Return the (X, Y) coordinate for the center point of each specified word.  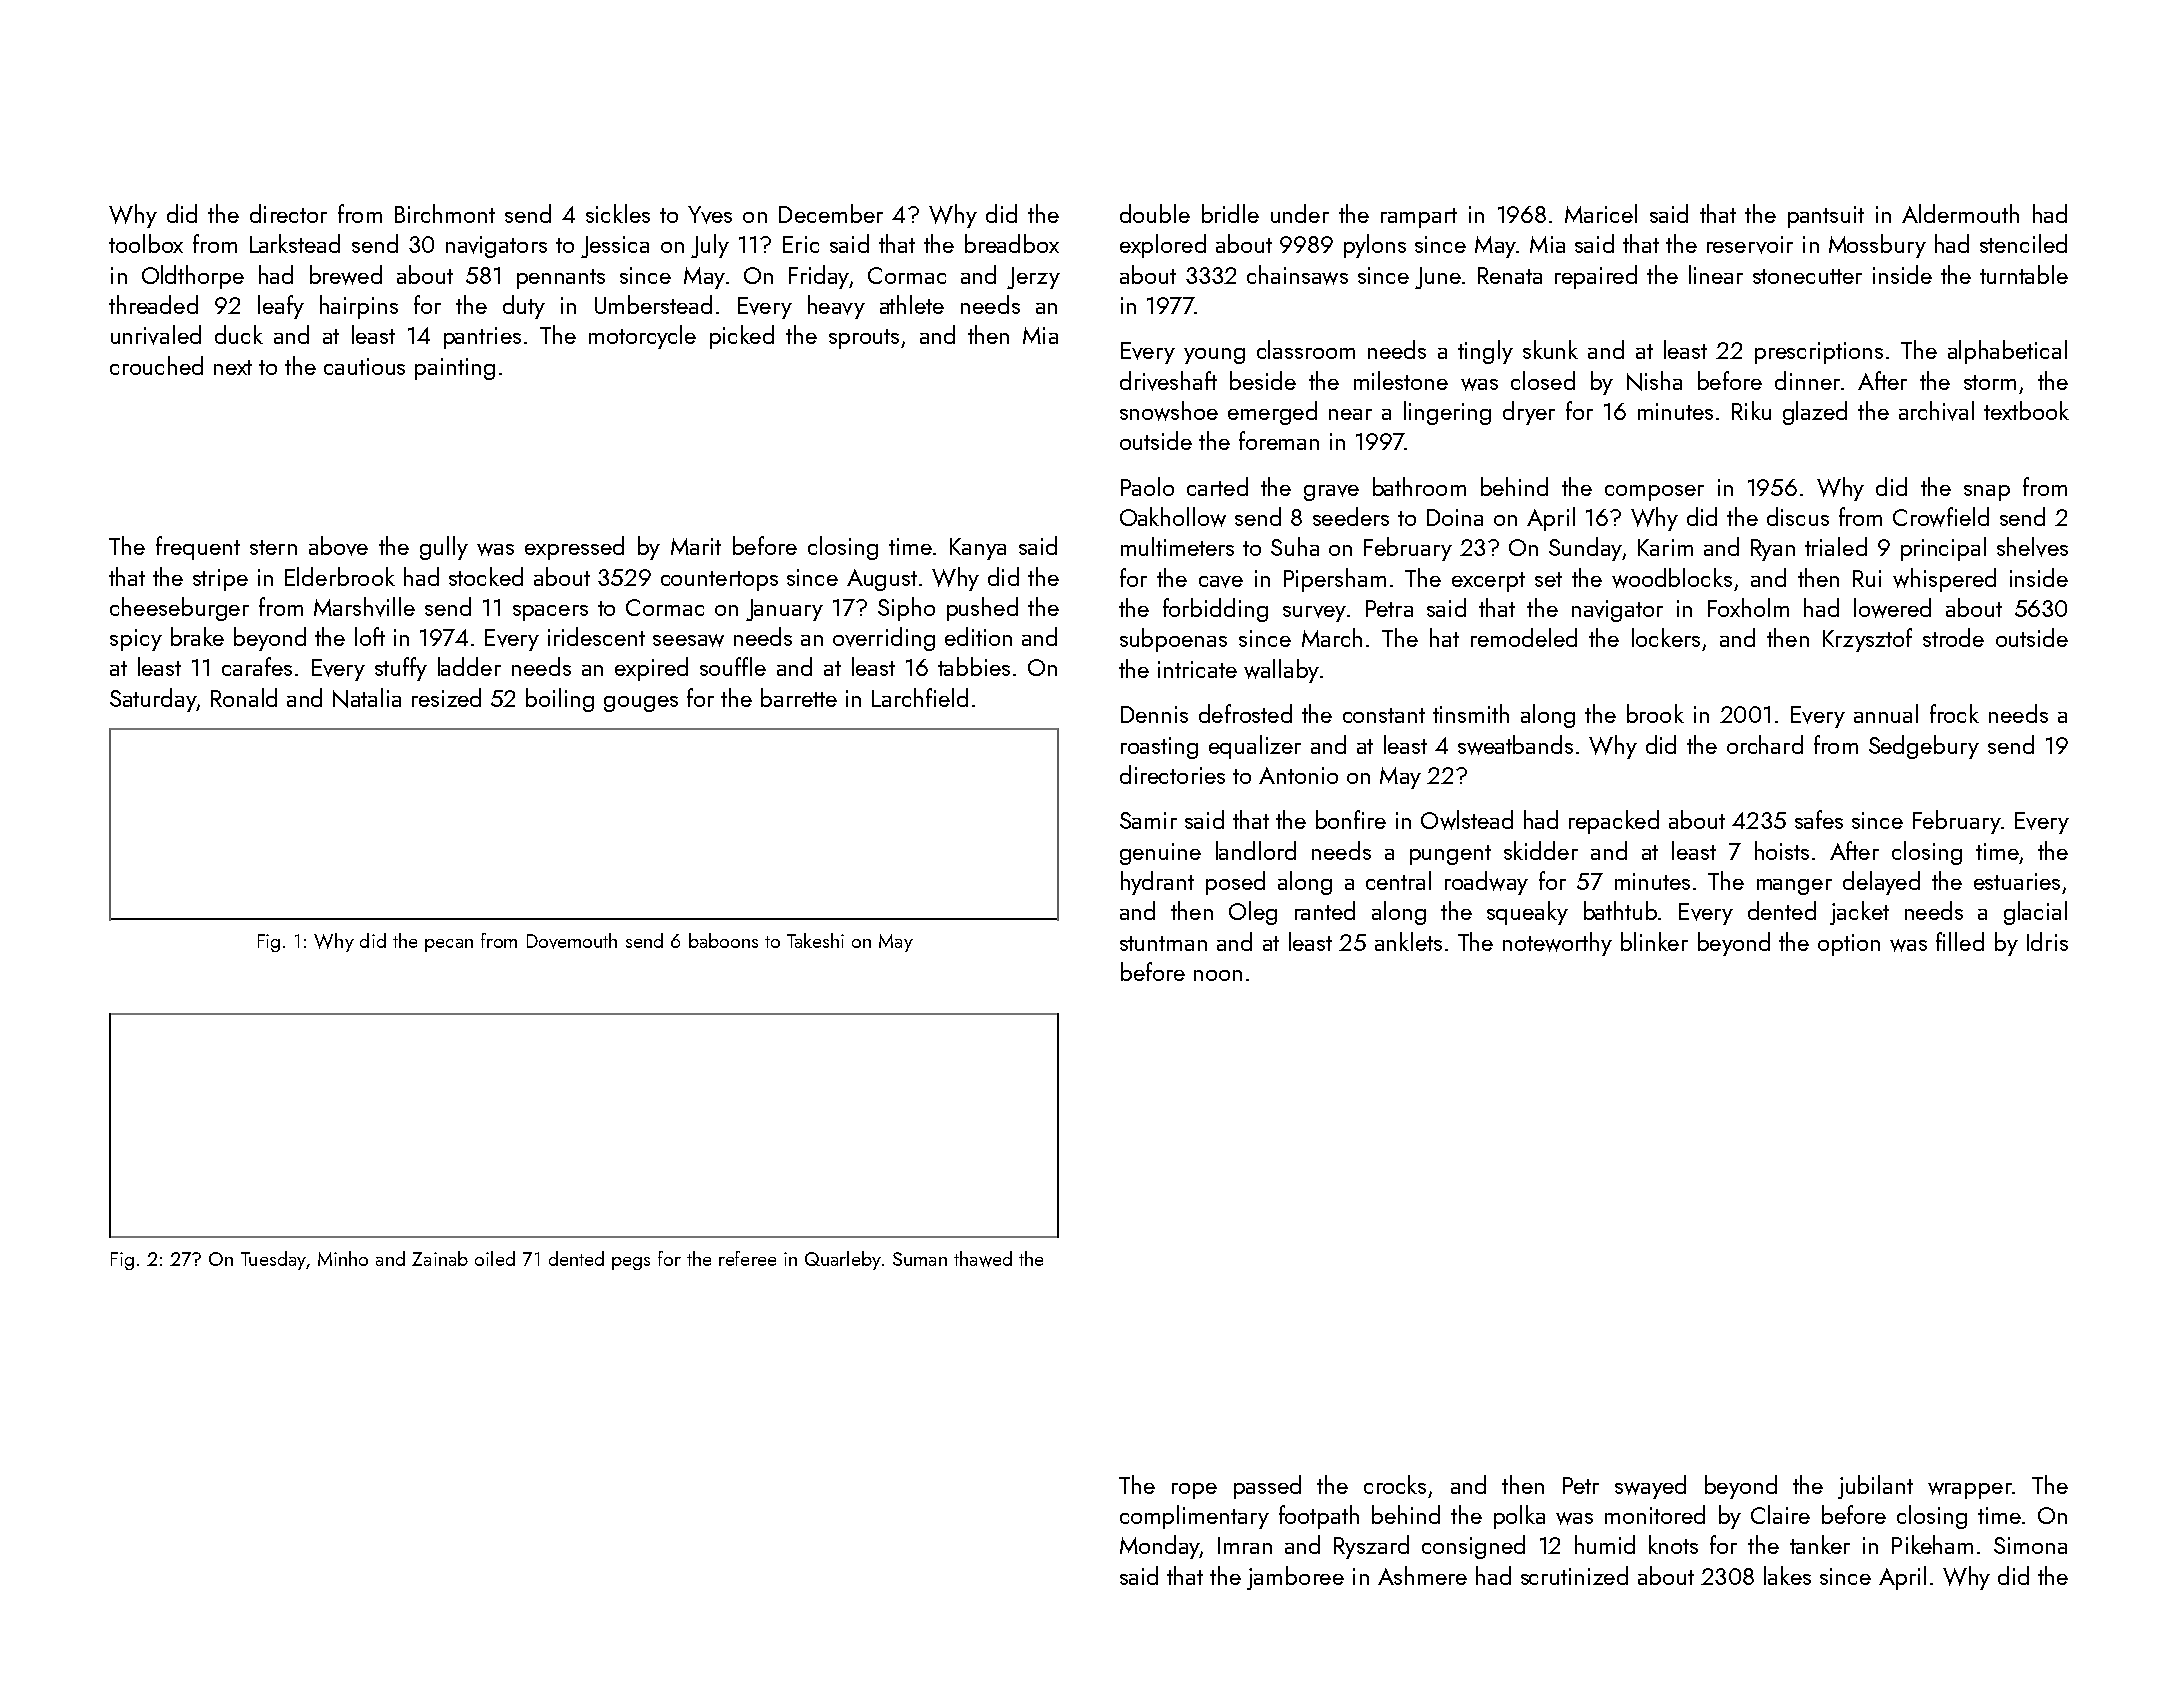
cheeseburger (179, 609)
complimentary (1194, 1517)
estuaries (2017, 881)
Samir (1148, 820)
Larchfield (920, 697)
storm (1990, 382)
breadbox (1012, 243)
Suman (920, 1259)
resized (446, 697)
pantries (482, 338)
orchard (1765, 744)
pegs (631, 1263)
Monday (1160, 1547)
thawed (983, 1259)
